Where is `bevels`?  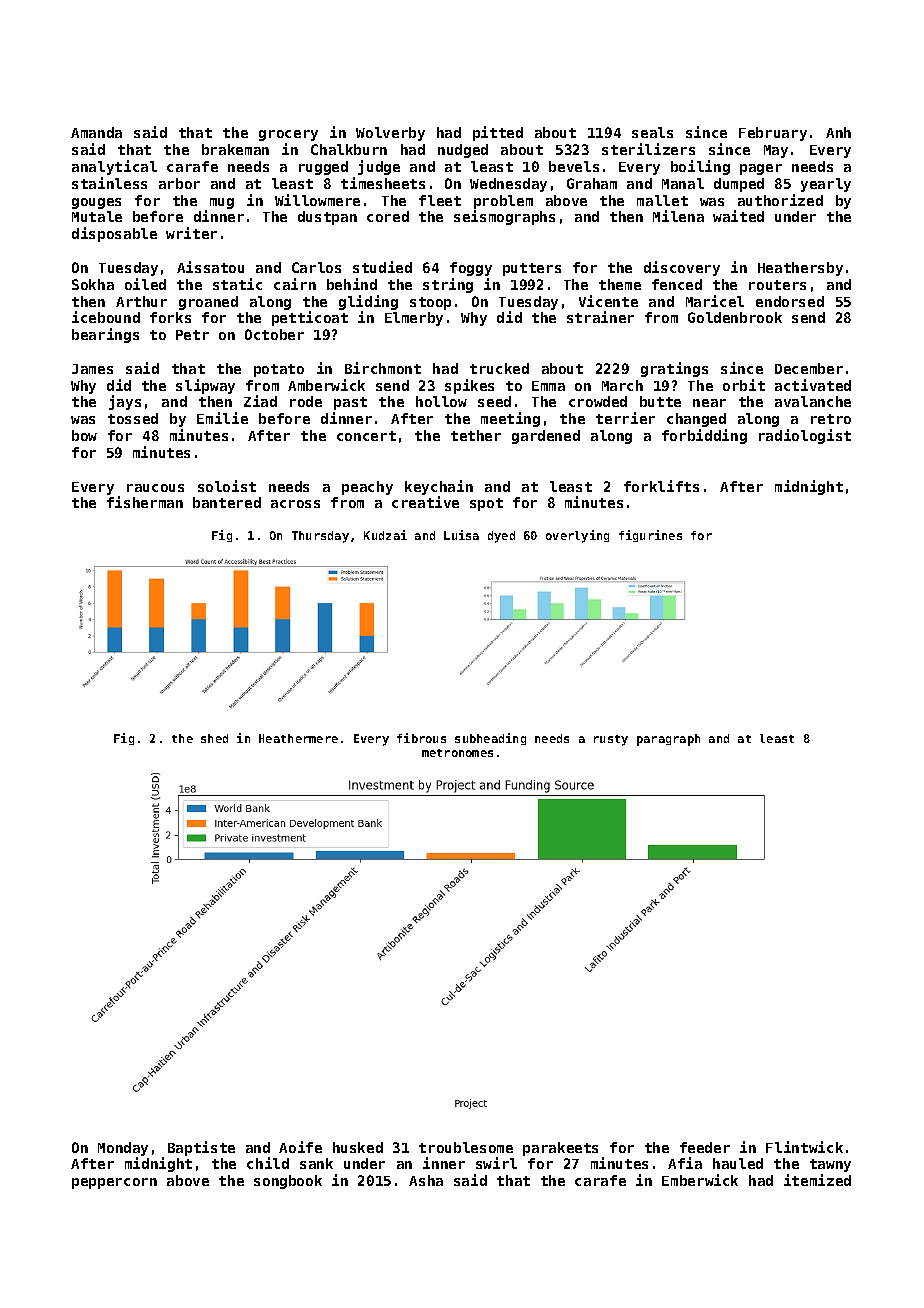 bevels is located at coordinates (574, 166).
